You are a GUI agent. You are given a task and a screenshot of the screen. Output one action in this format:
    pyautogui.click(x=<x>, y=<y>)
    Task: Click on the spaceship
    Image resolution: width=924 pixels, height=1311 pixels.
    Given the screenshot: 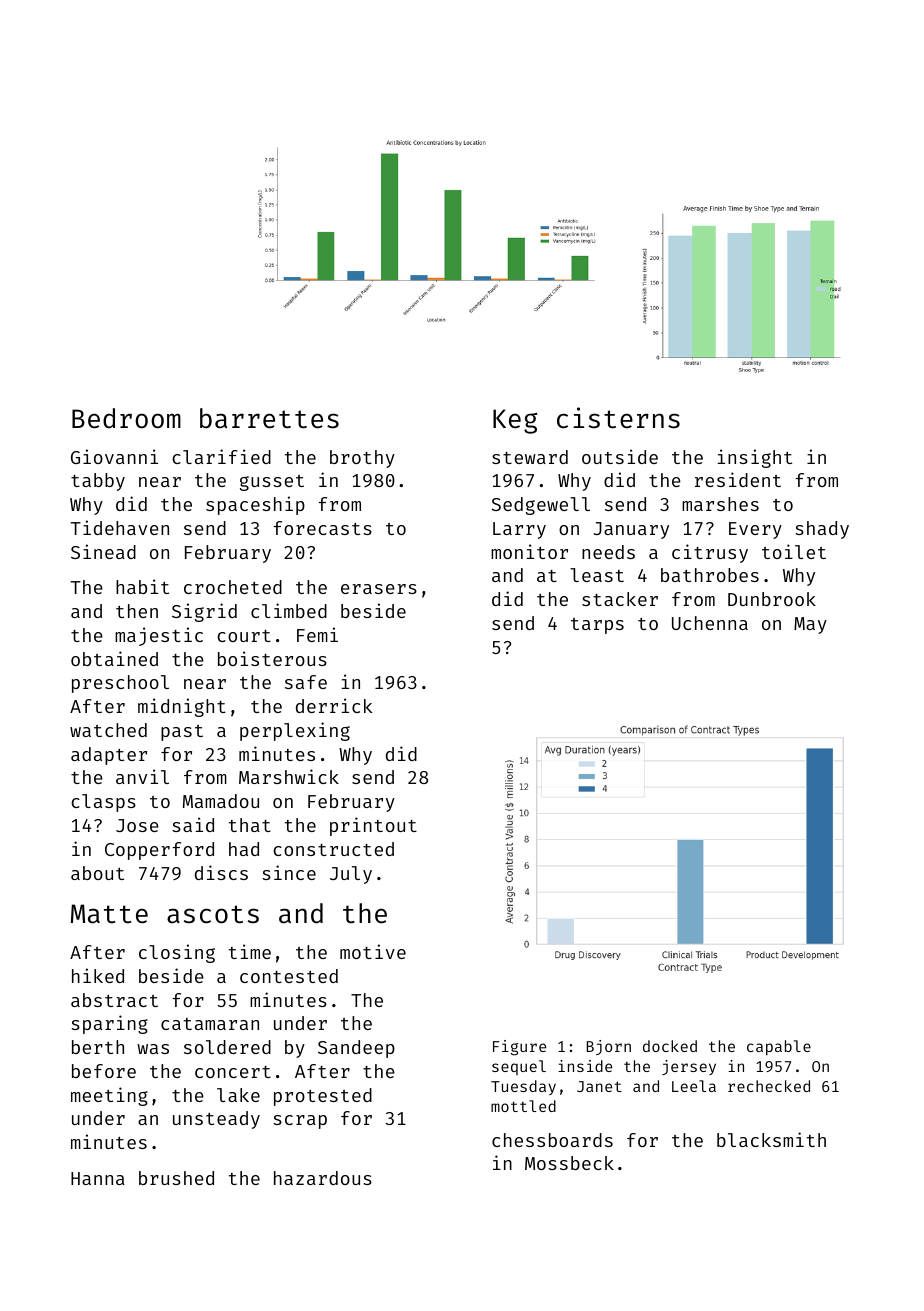 What is the action you would take?
    pyautogui.click(x=255, y=505)
